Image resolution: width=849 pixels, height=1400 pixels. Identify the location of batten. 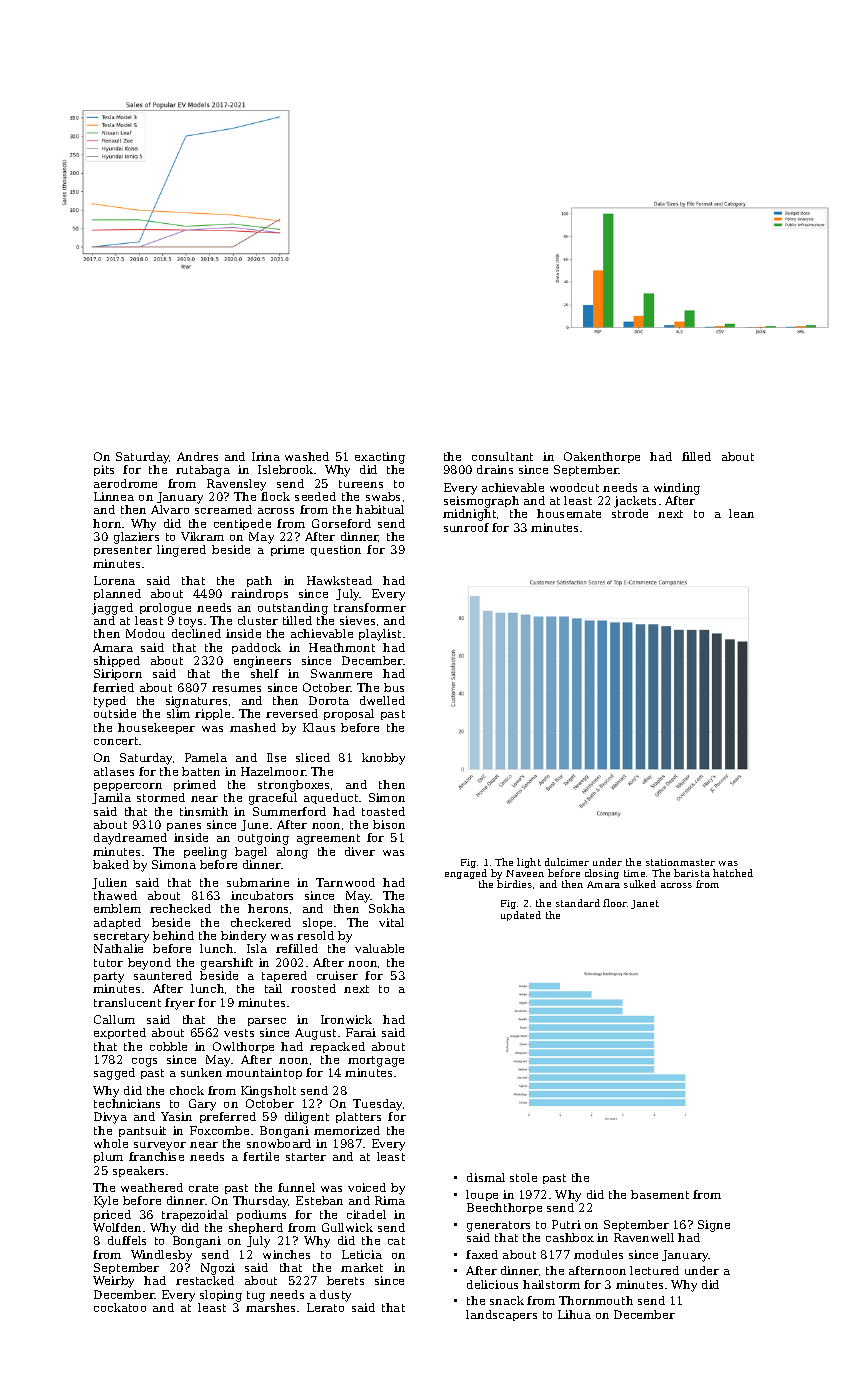
(201, 771).
